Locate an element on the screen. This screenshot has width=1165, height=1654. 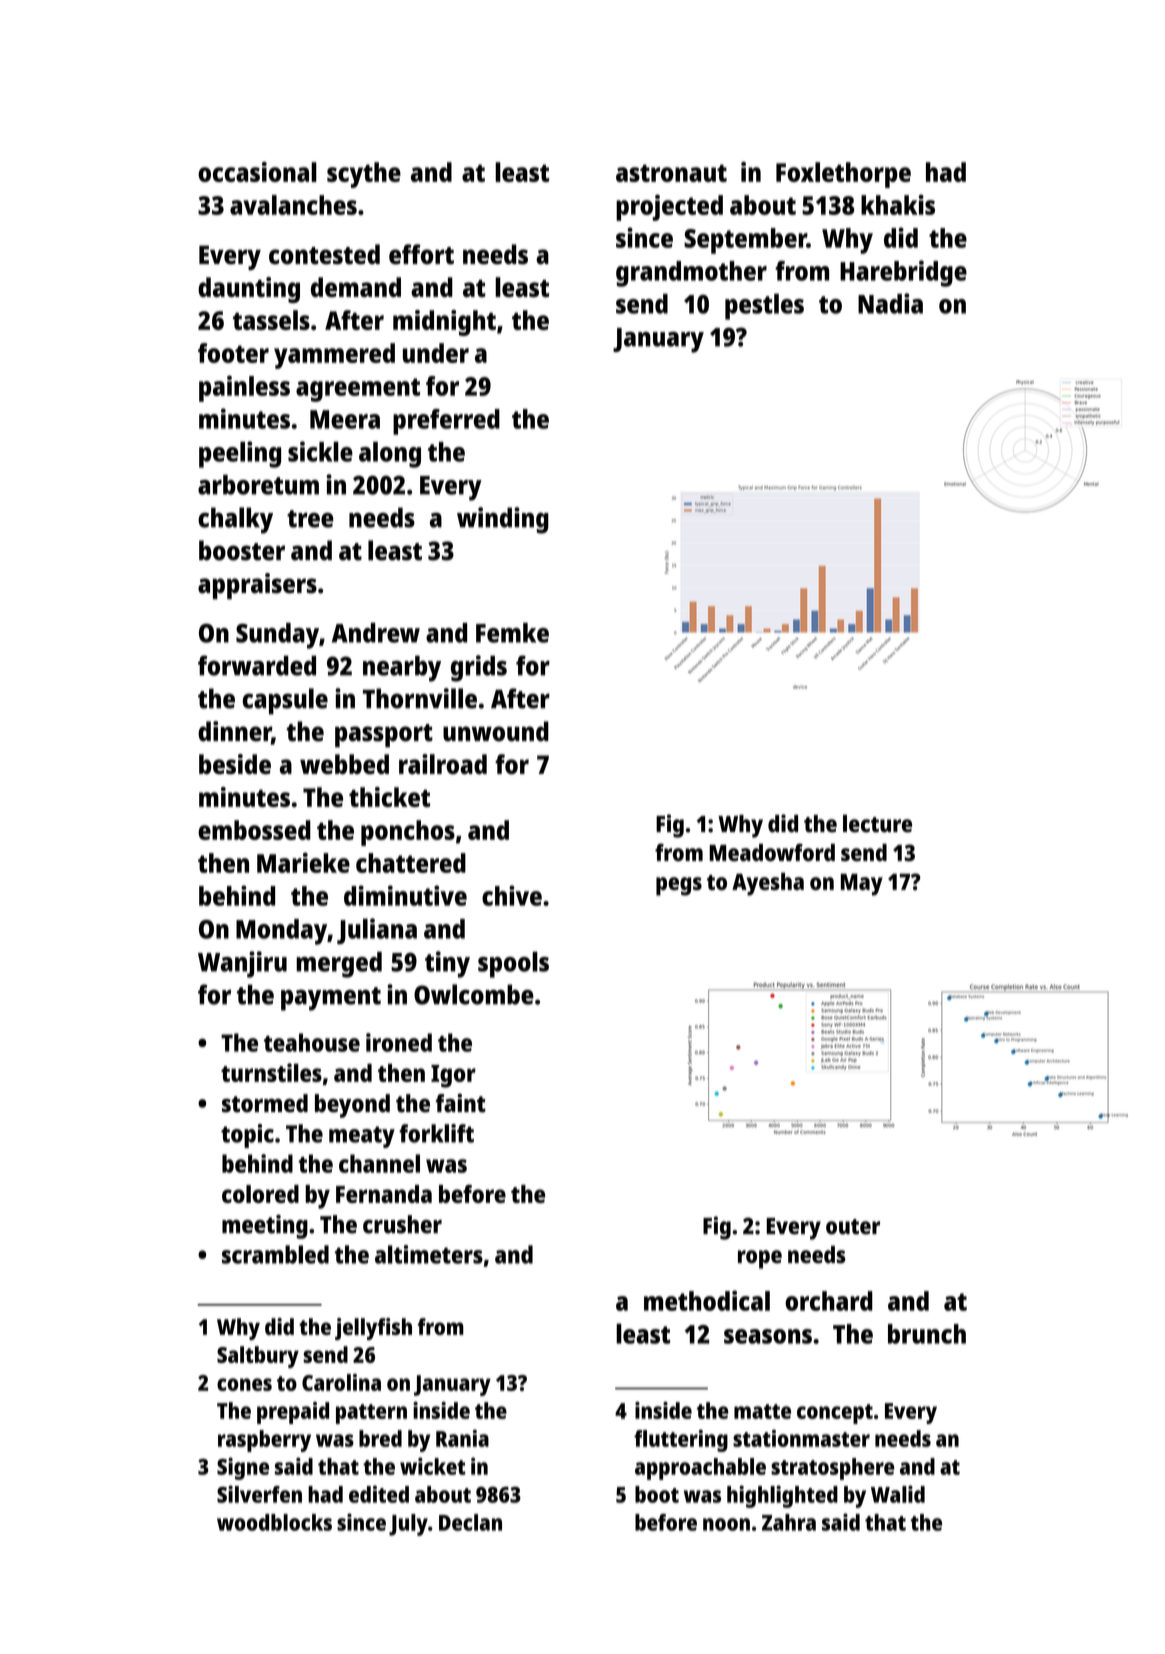
payment is located at coordinates (331, 999).
